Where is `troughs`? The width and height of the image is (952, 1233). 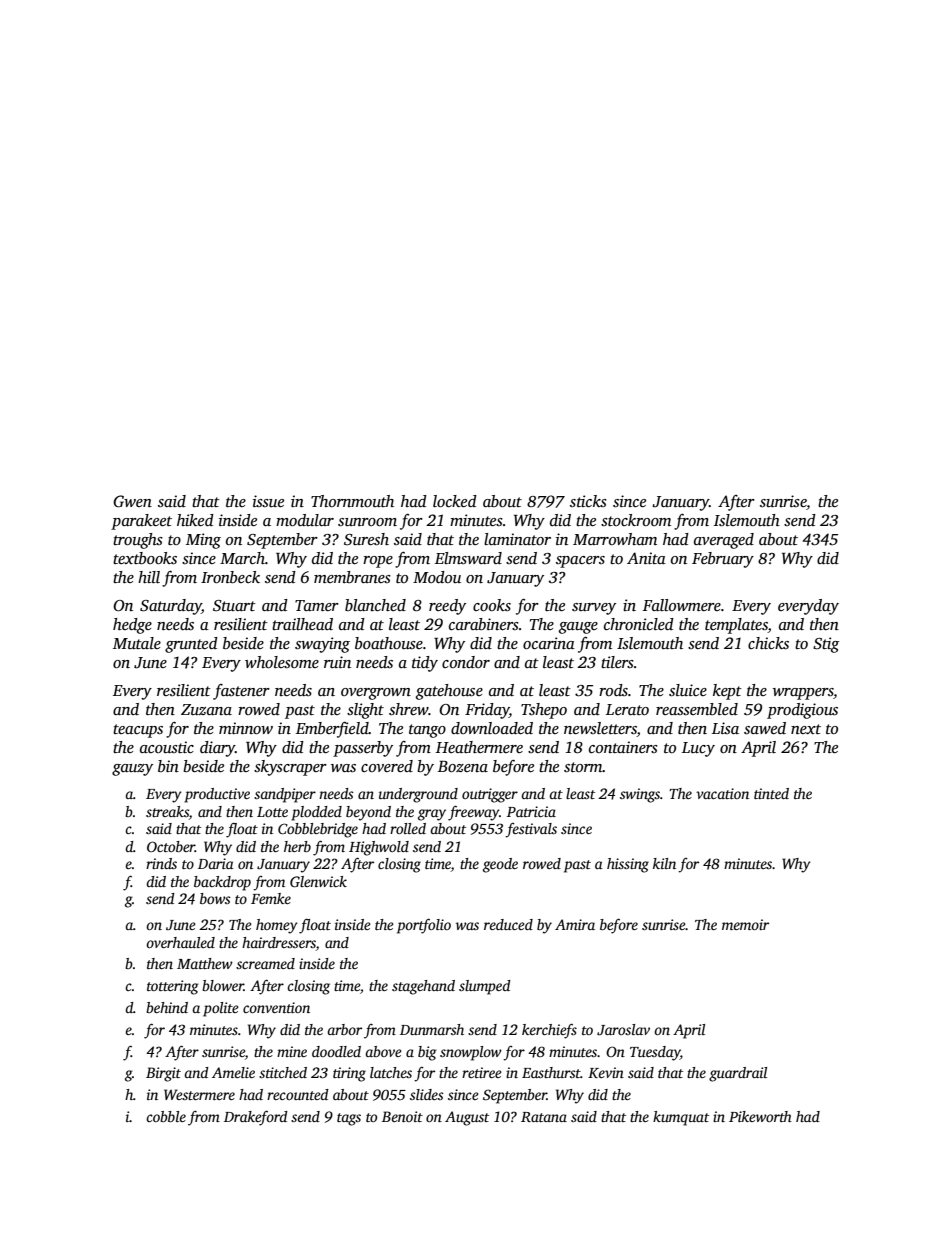
troughs is located at coordinates (138, 541).
